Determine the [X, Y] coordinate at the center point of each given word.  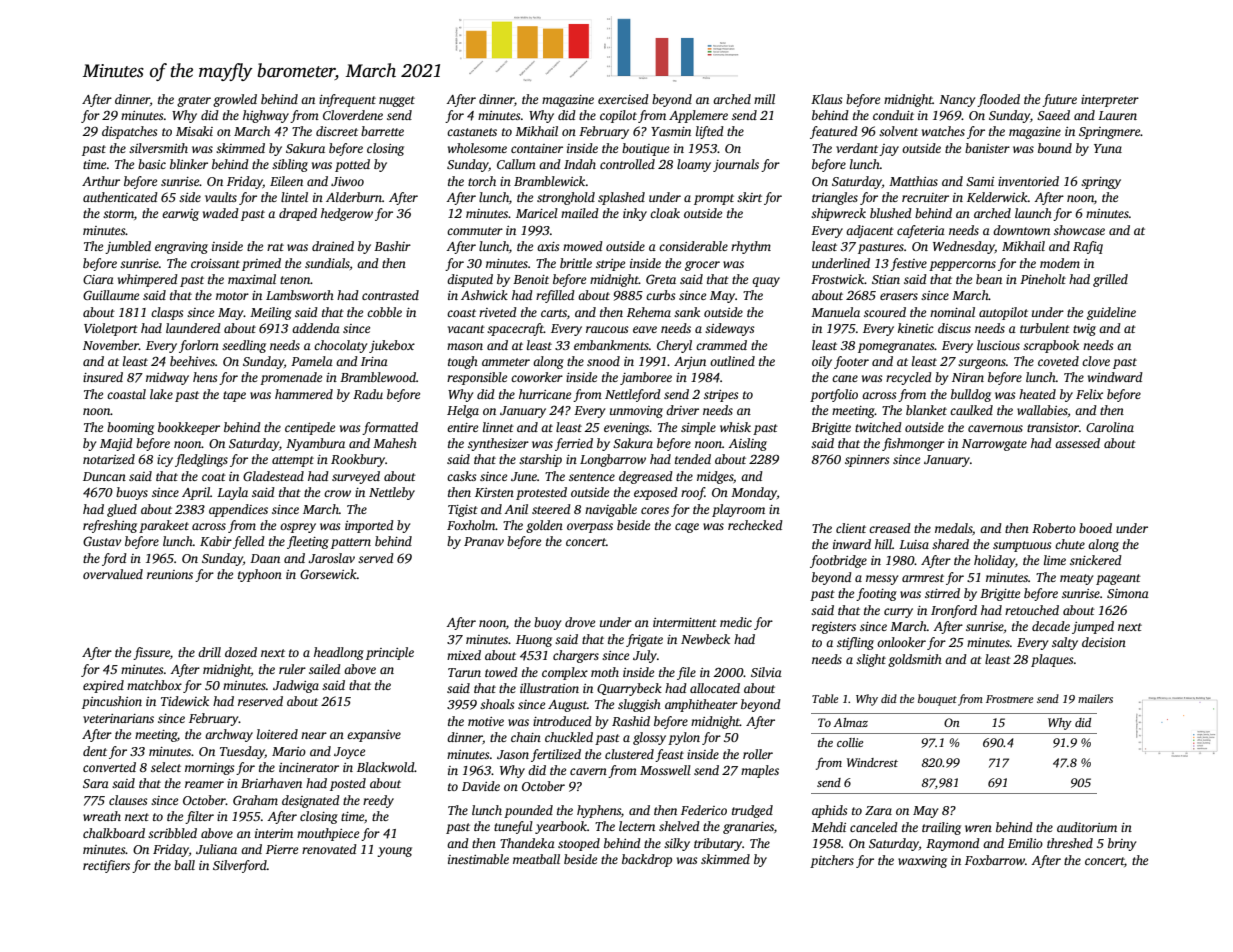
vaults [221, 197]
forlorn [199, 346]
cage [687, 528]
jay [889, 150]
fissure [151, 653]
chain [526, 737]
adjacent [870, 231]
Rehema [649, 312]
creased [890, 528]
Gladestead [273, 476]
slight [871, 660]
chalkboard [114, 833]
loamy [694, 165]
